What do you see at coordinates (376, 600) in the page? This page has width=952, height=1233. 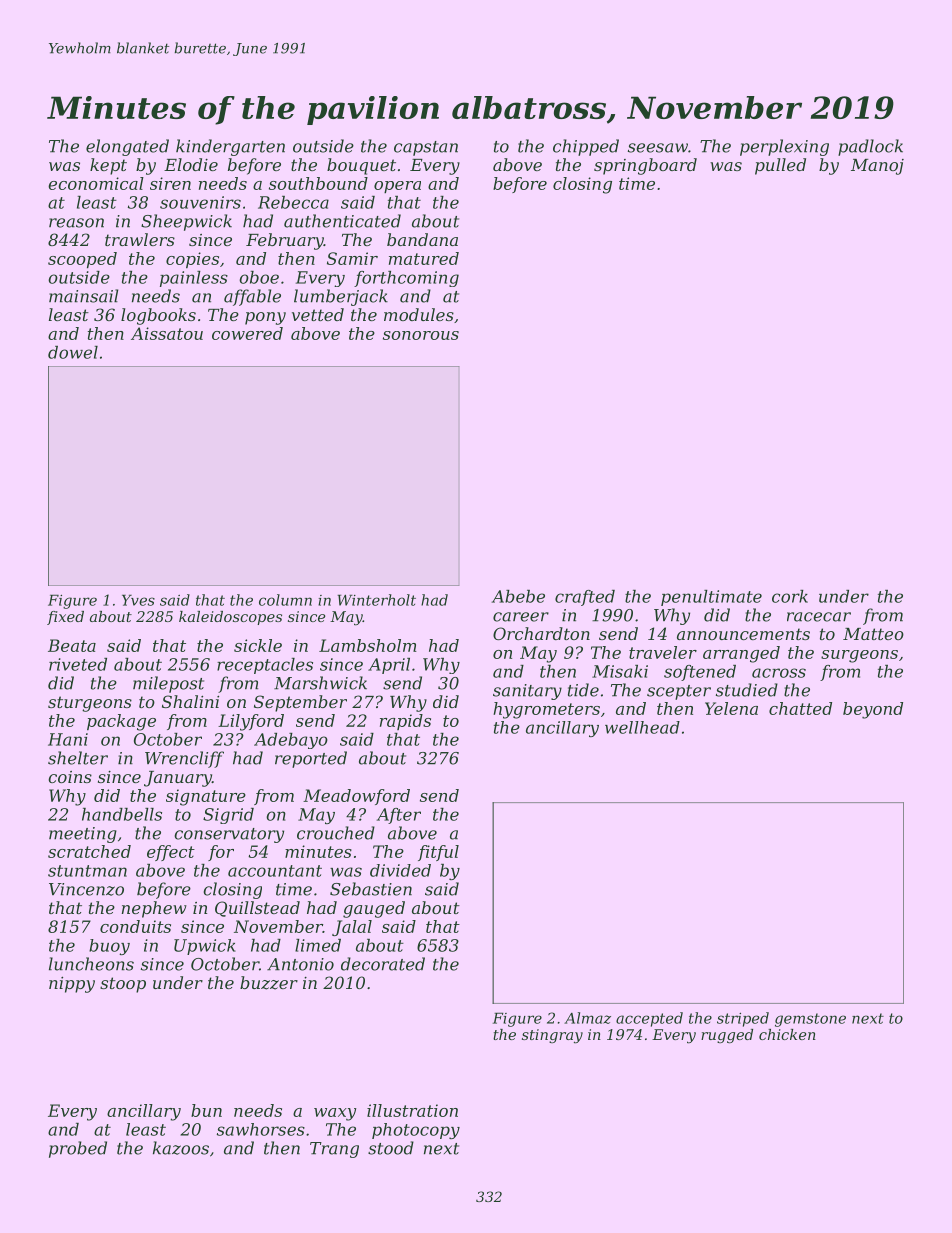 I see `Winterholt` at bounding box center [376, 600].
